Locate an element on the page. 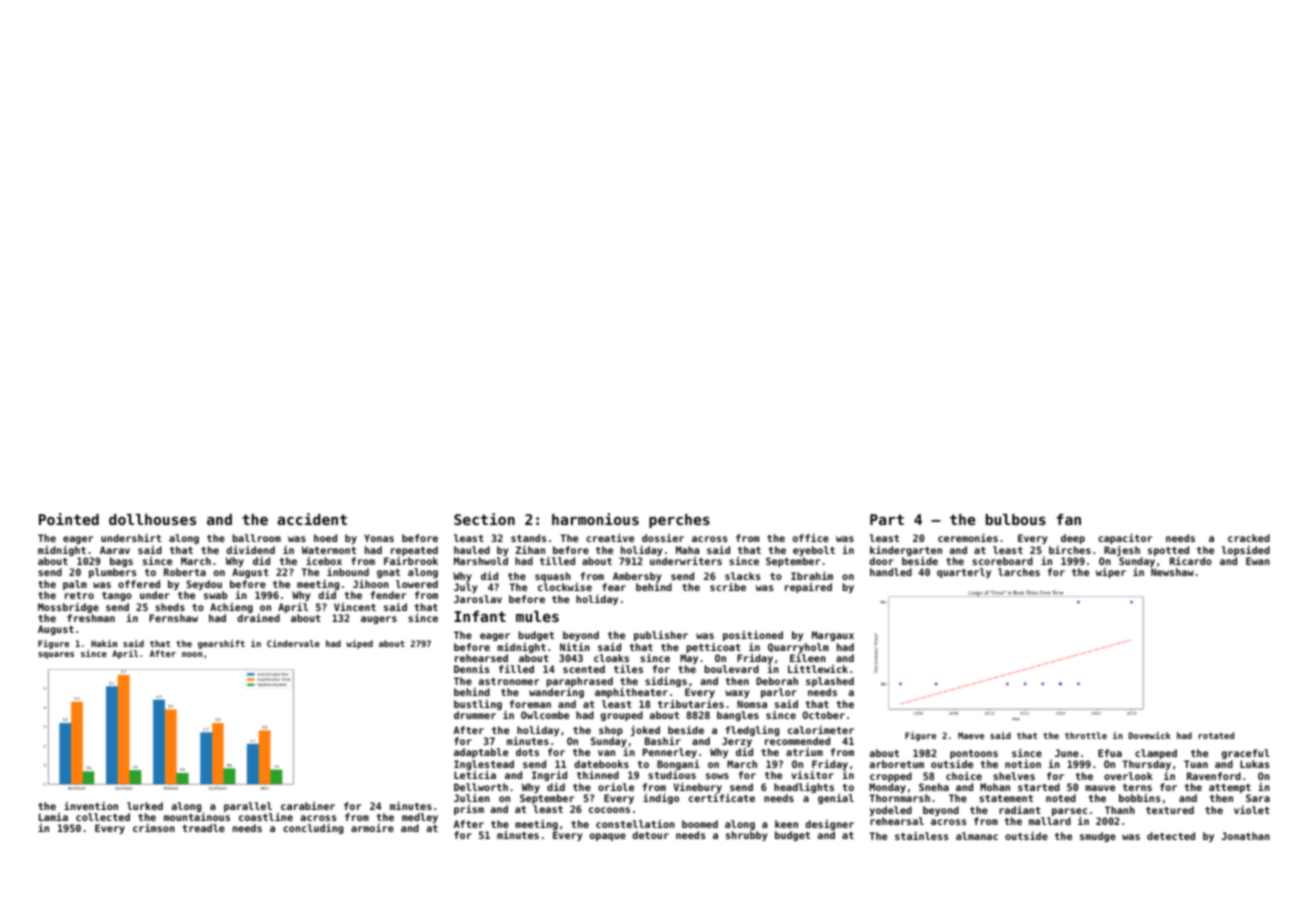 The width and height of the page is (1308, 924). Ibrahim is located at coordinates (812, 575).
